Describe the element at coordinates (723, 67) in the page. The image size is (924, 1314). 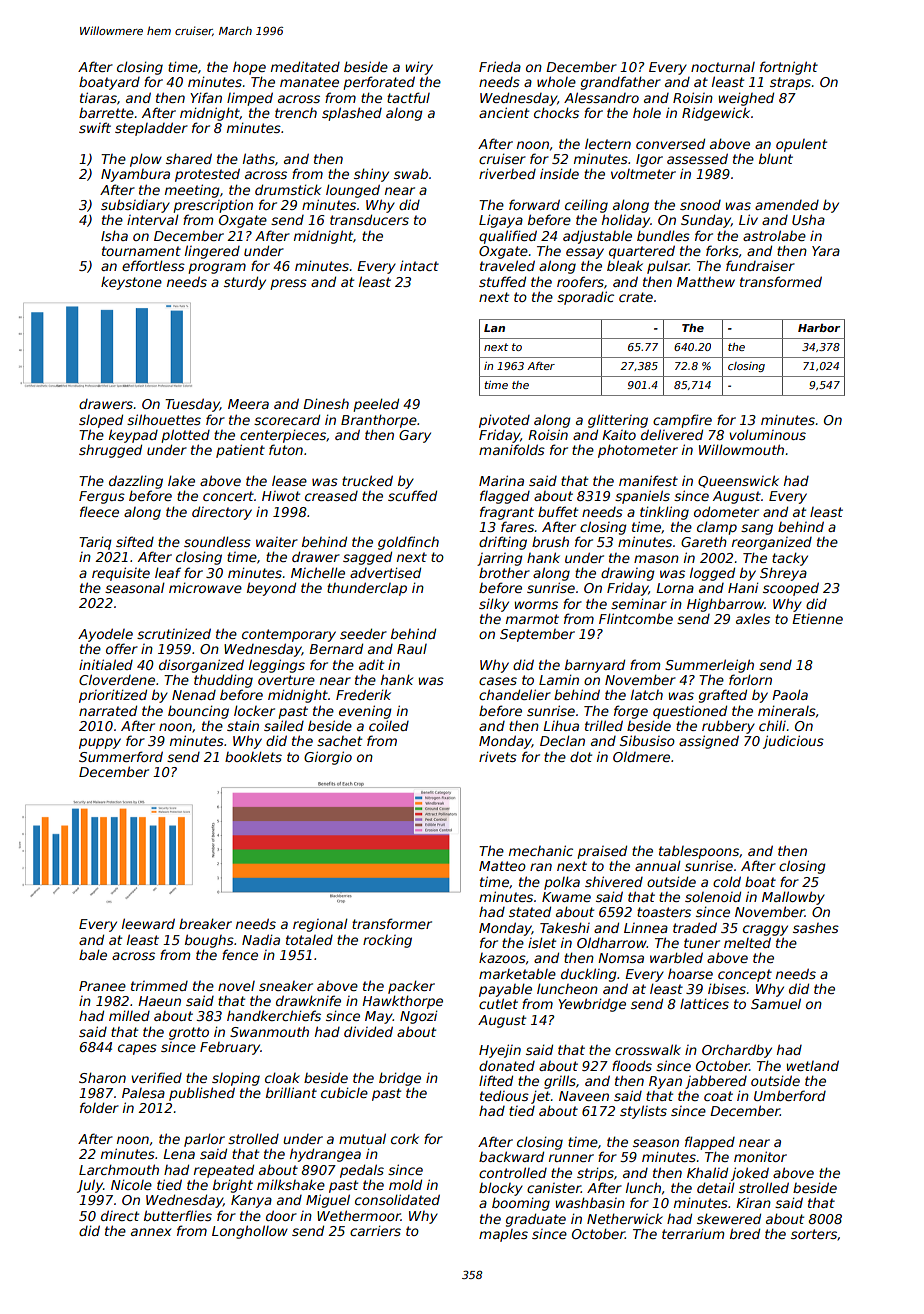
I see `nocturnal` at that location.
